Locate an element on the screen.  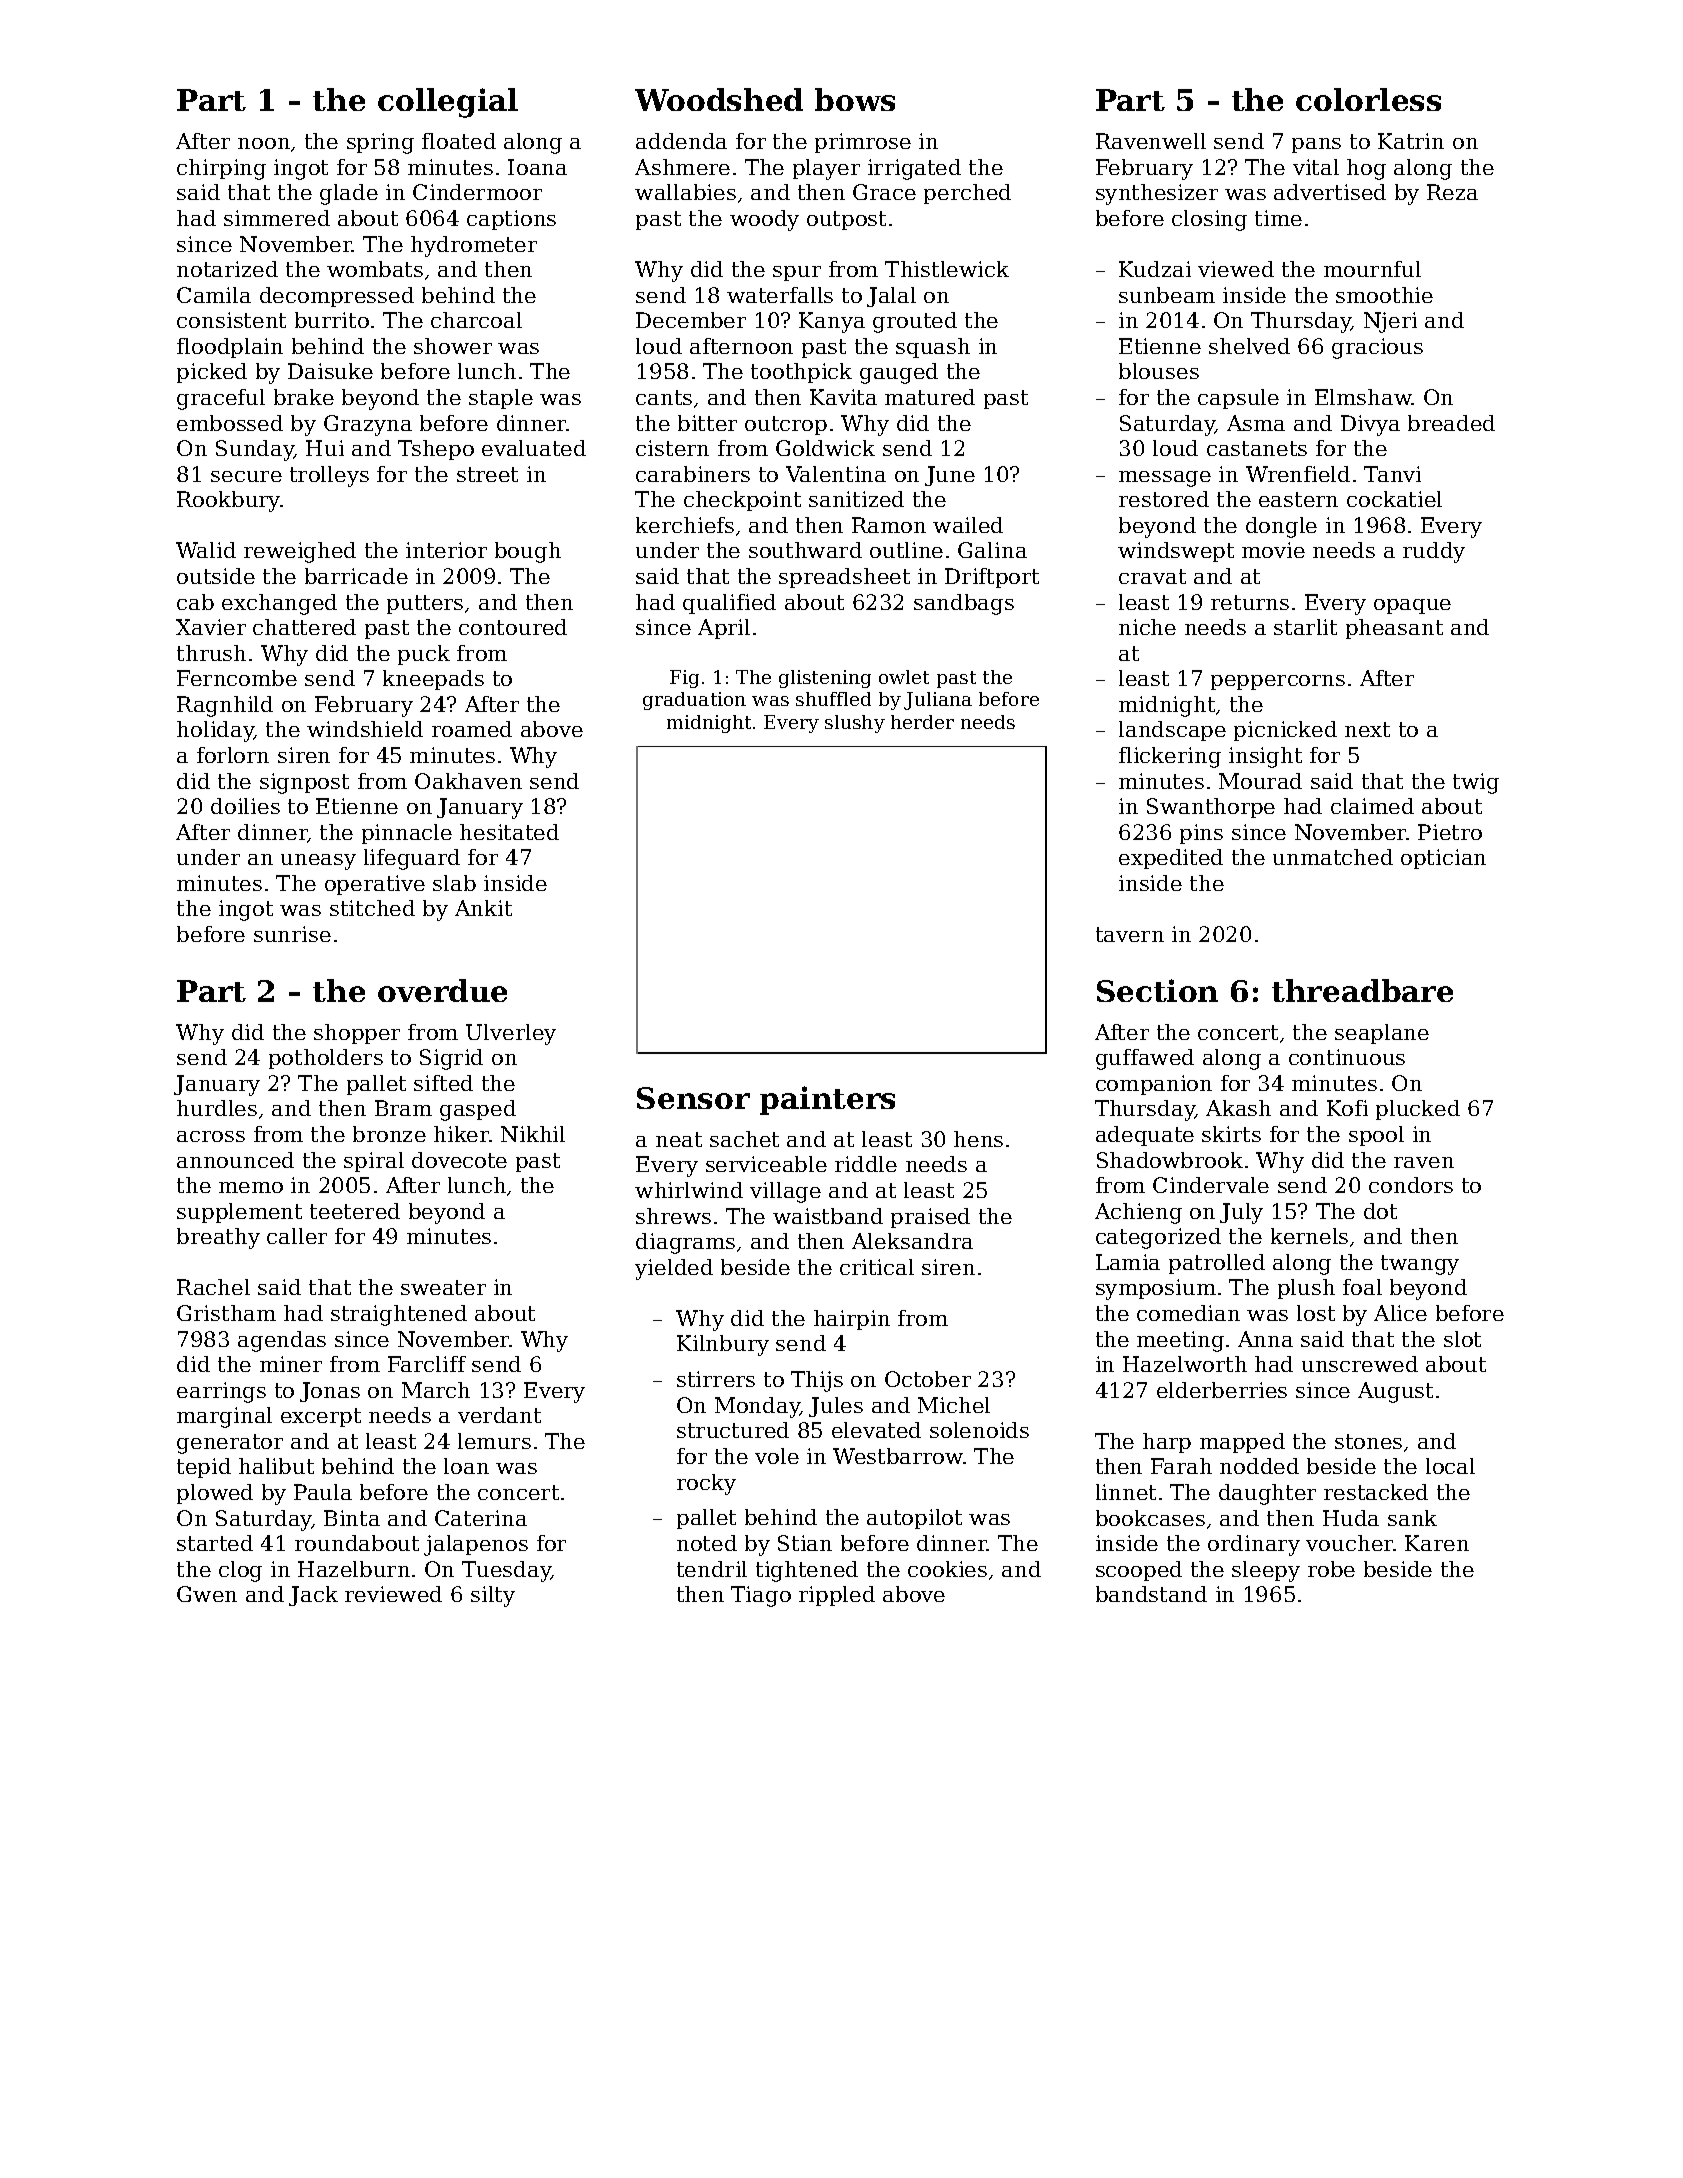
Gwen is located at coordinates (207, 1594).
